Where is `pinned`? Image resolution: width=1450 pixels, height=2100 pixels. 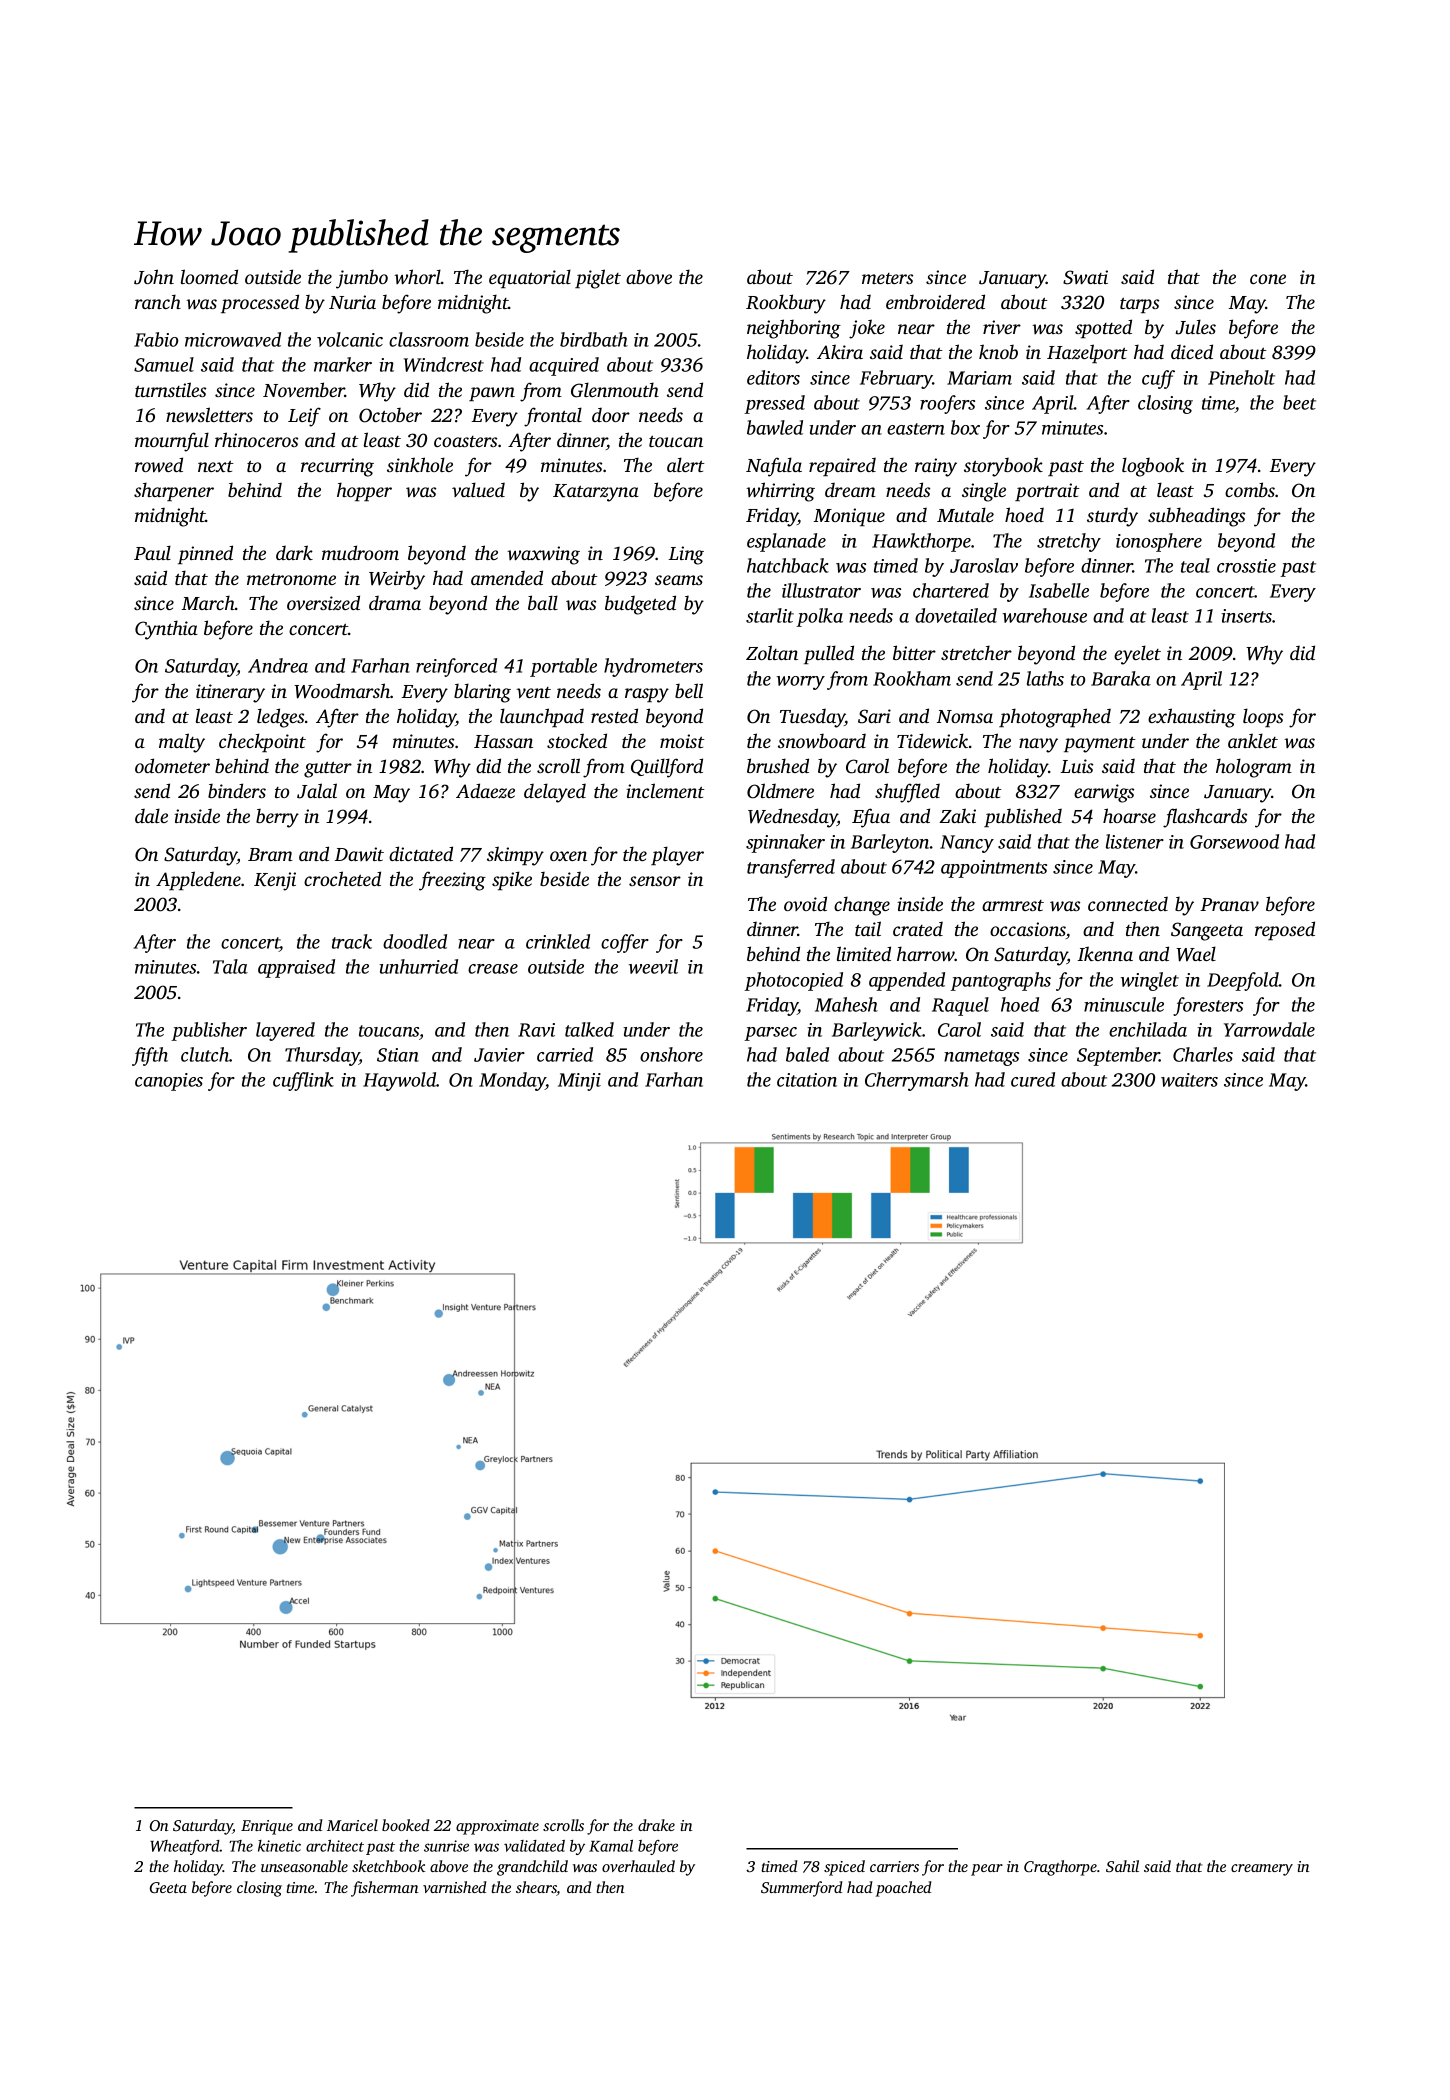
pinned is located at coordinates (205, 554).
